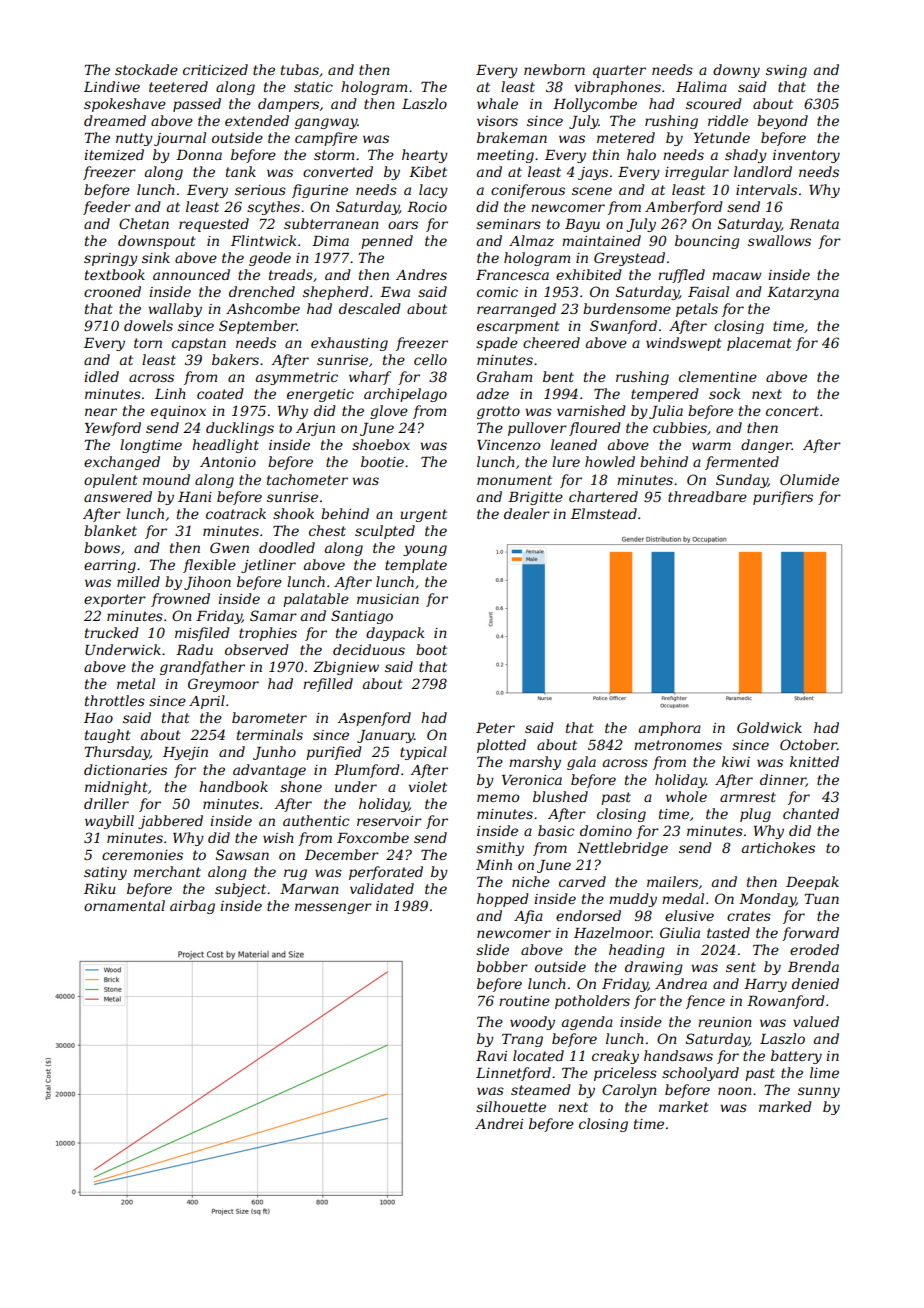 The height and width of the document is (1308, 924). I want to click on swing, so click(786, 71).
